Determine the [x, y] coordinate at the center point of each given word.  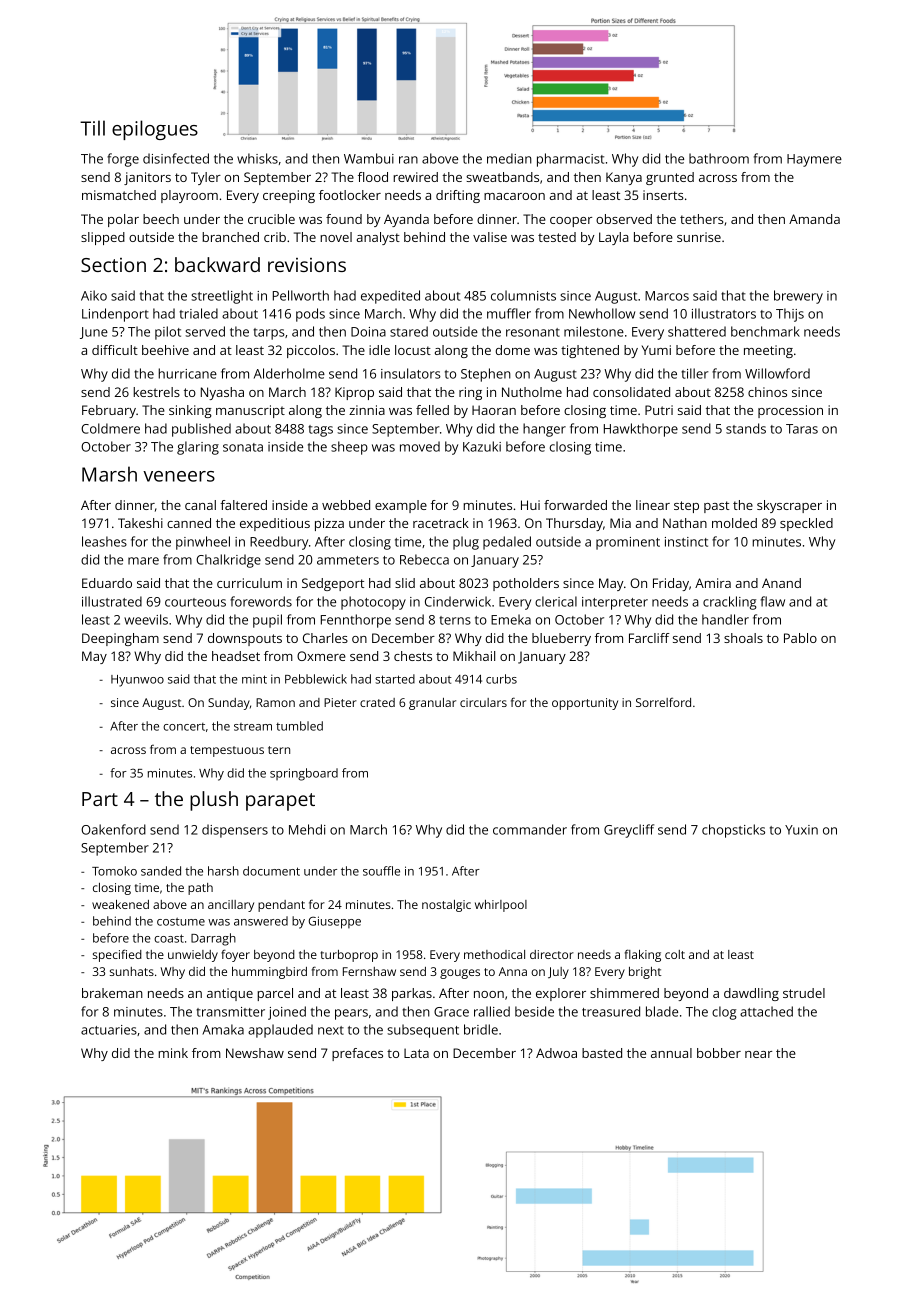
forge [123, 160]
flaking [643, 955]
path [200, 889]
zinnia [367, 410]
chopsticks [733, 831]
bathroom [719, 158]
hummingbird [269, 973]
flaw [773, 601]
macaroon [514, 196]
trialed [198, 313]
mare [143, 561]
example [401, 506]
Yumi [656, 350]
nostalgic [446, 906]
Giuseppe [335, 922]
